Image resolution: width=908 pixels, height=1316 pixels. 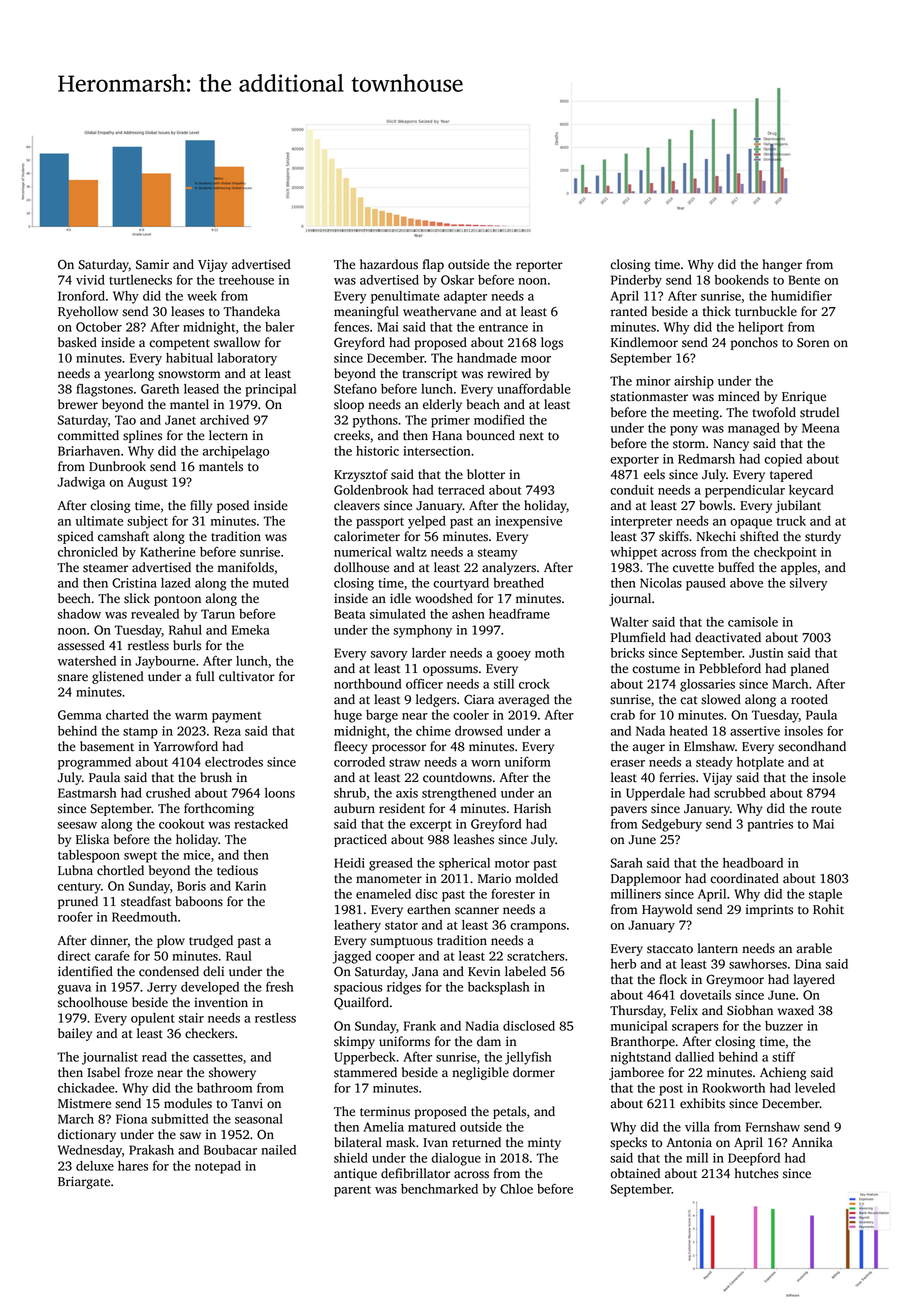 What do you see at coordinates (402, 808) in the screenshot?
I see `resident` at bounding box center [402, 808].
